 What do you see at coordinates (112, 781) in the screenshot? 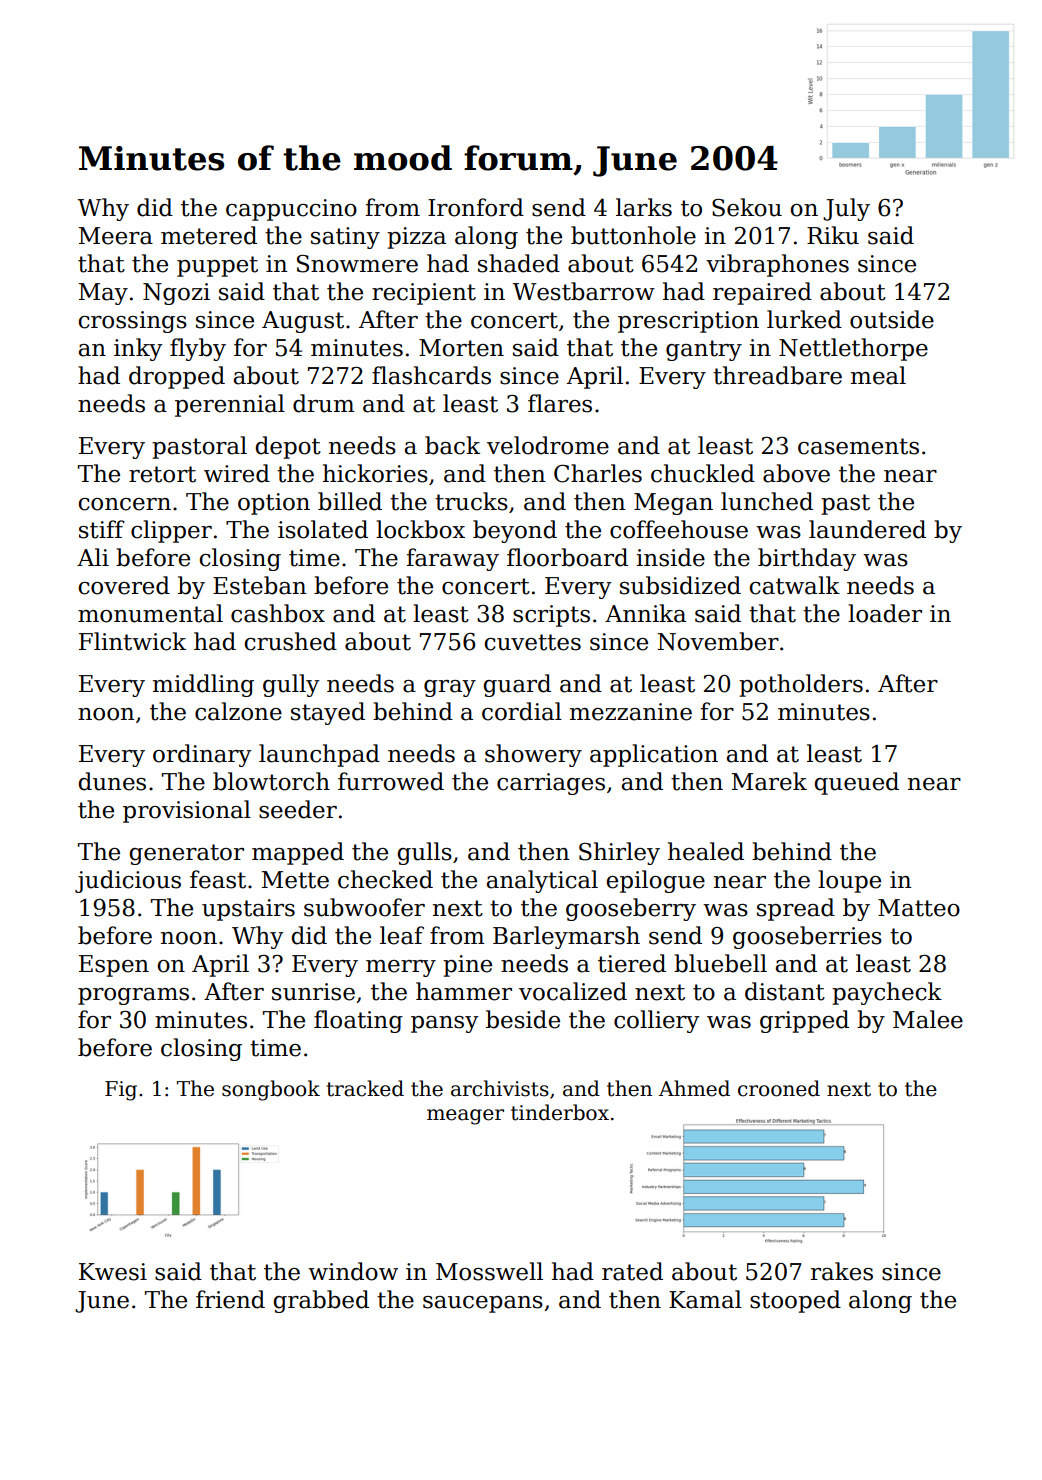
I see `dunes` at bounding box center [112, 781].
